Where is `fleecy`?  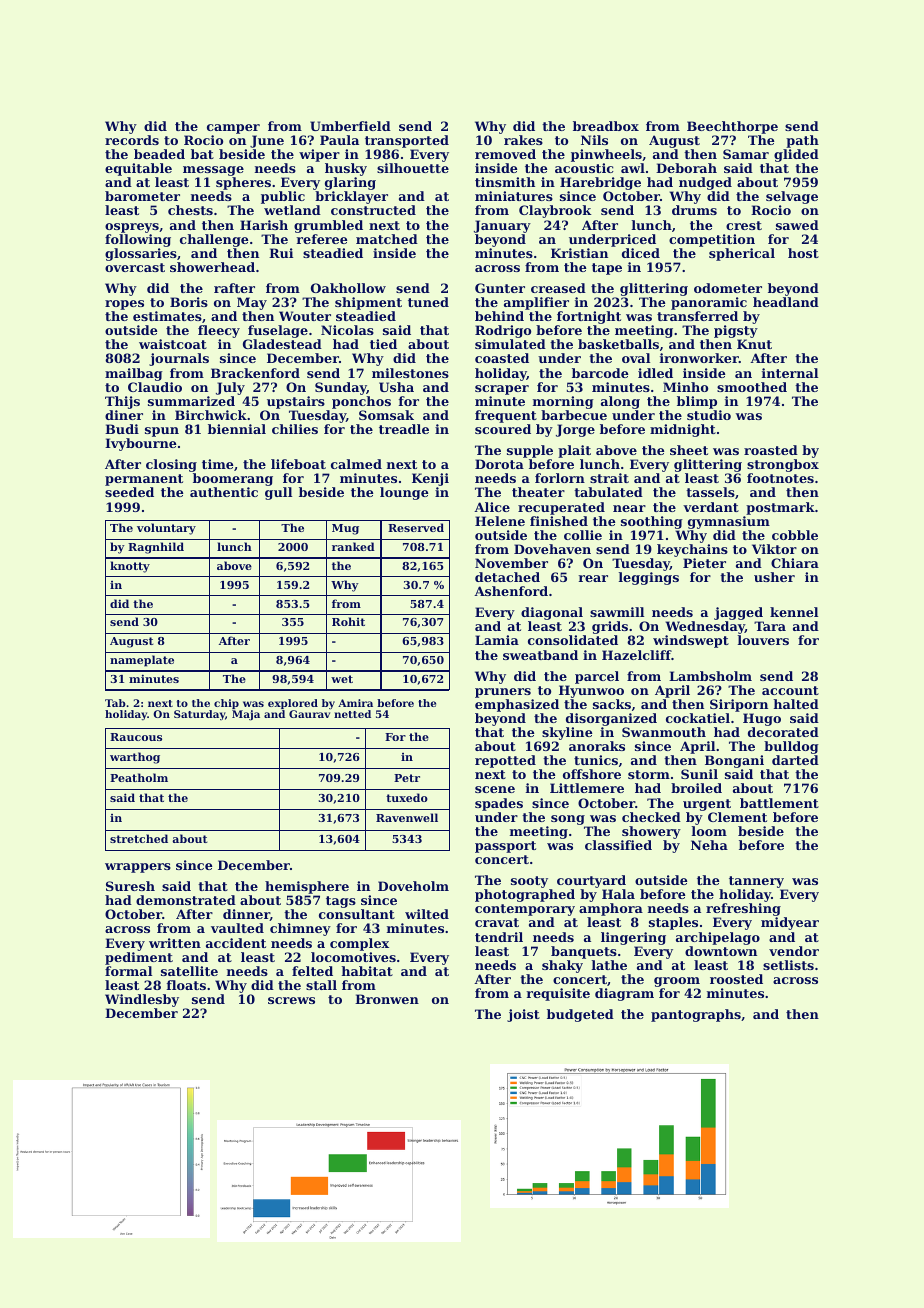 fleecy is located at coordinates (219, 331).
